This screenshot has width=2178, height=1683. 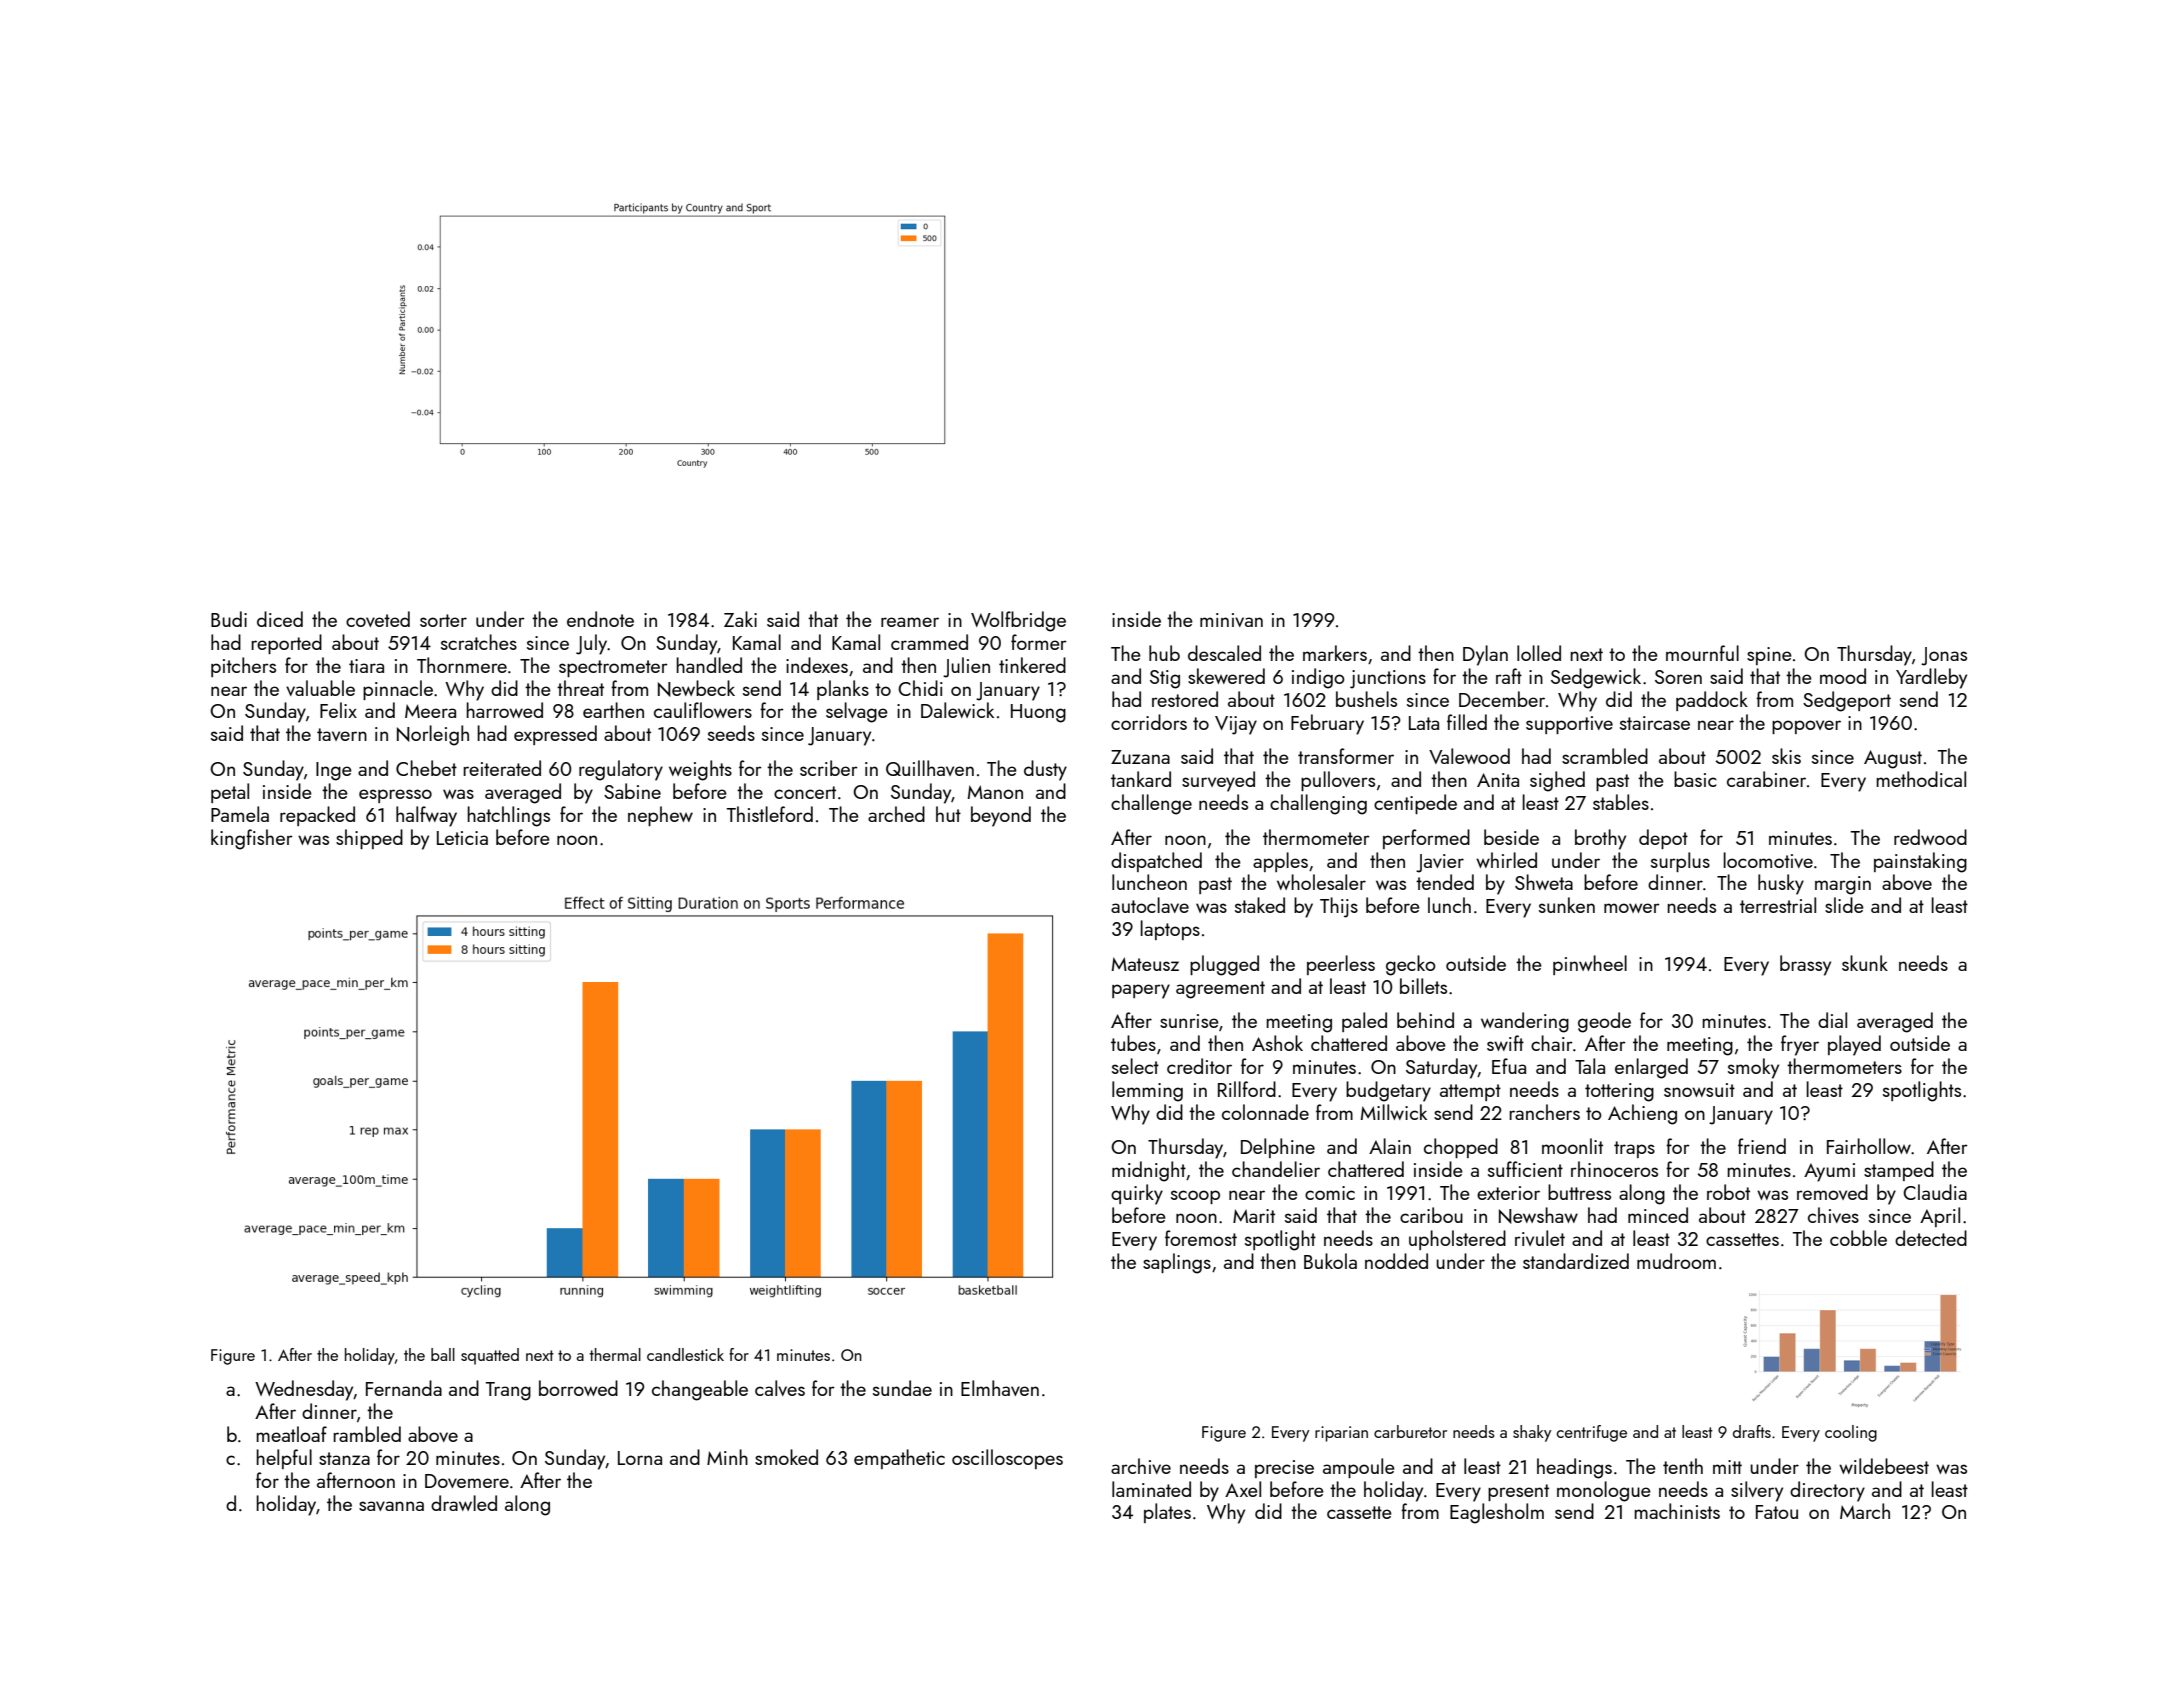 What do you see at coordinates (1702, 653) in the screenshot?
I see `mournful` at bounding box center [1702, 653].
